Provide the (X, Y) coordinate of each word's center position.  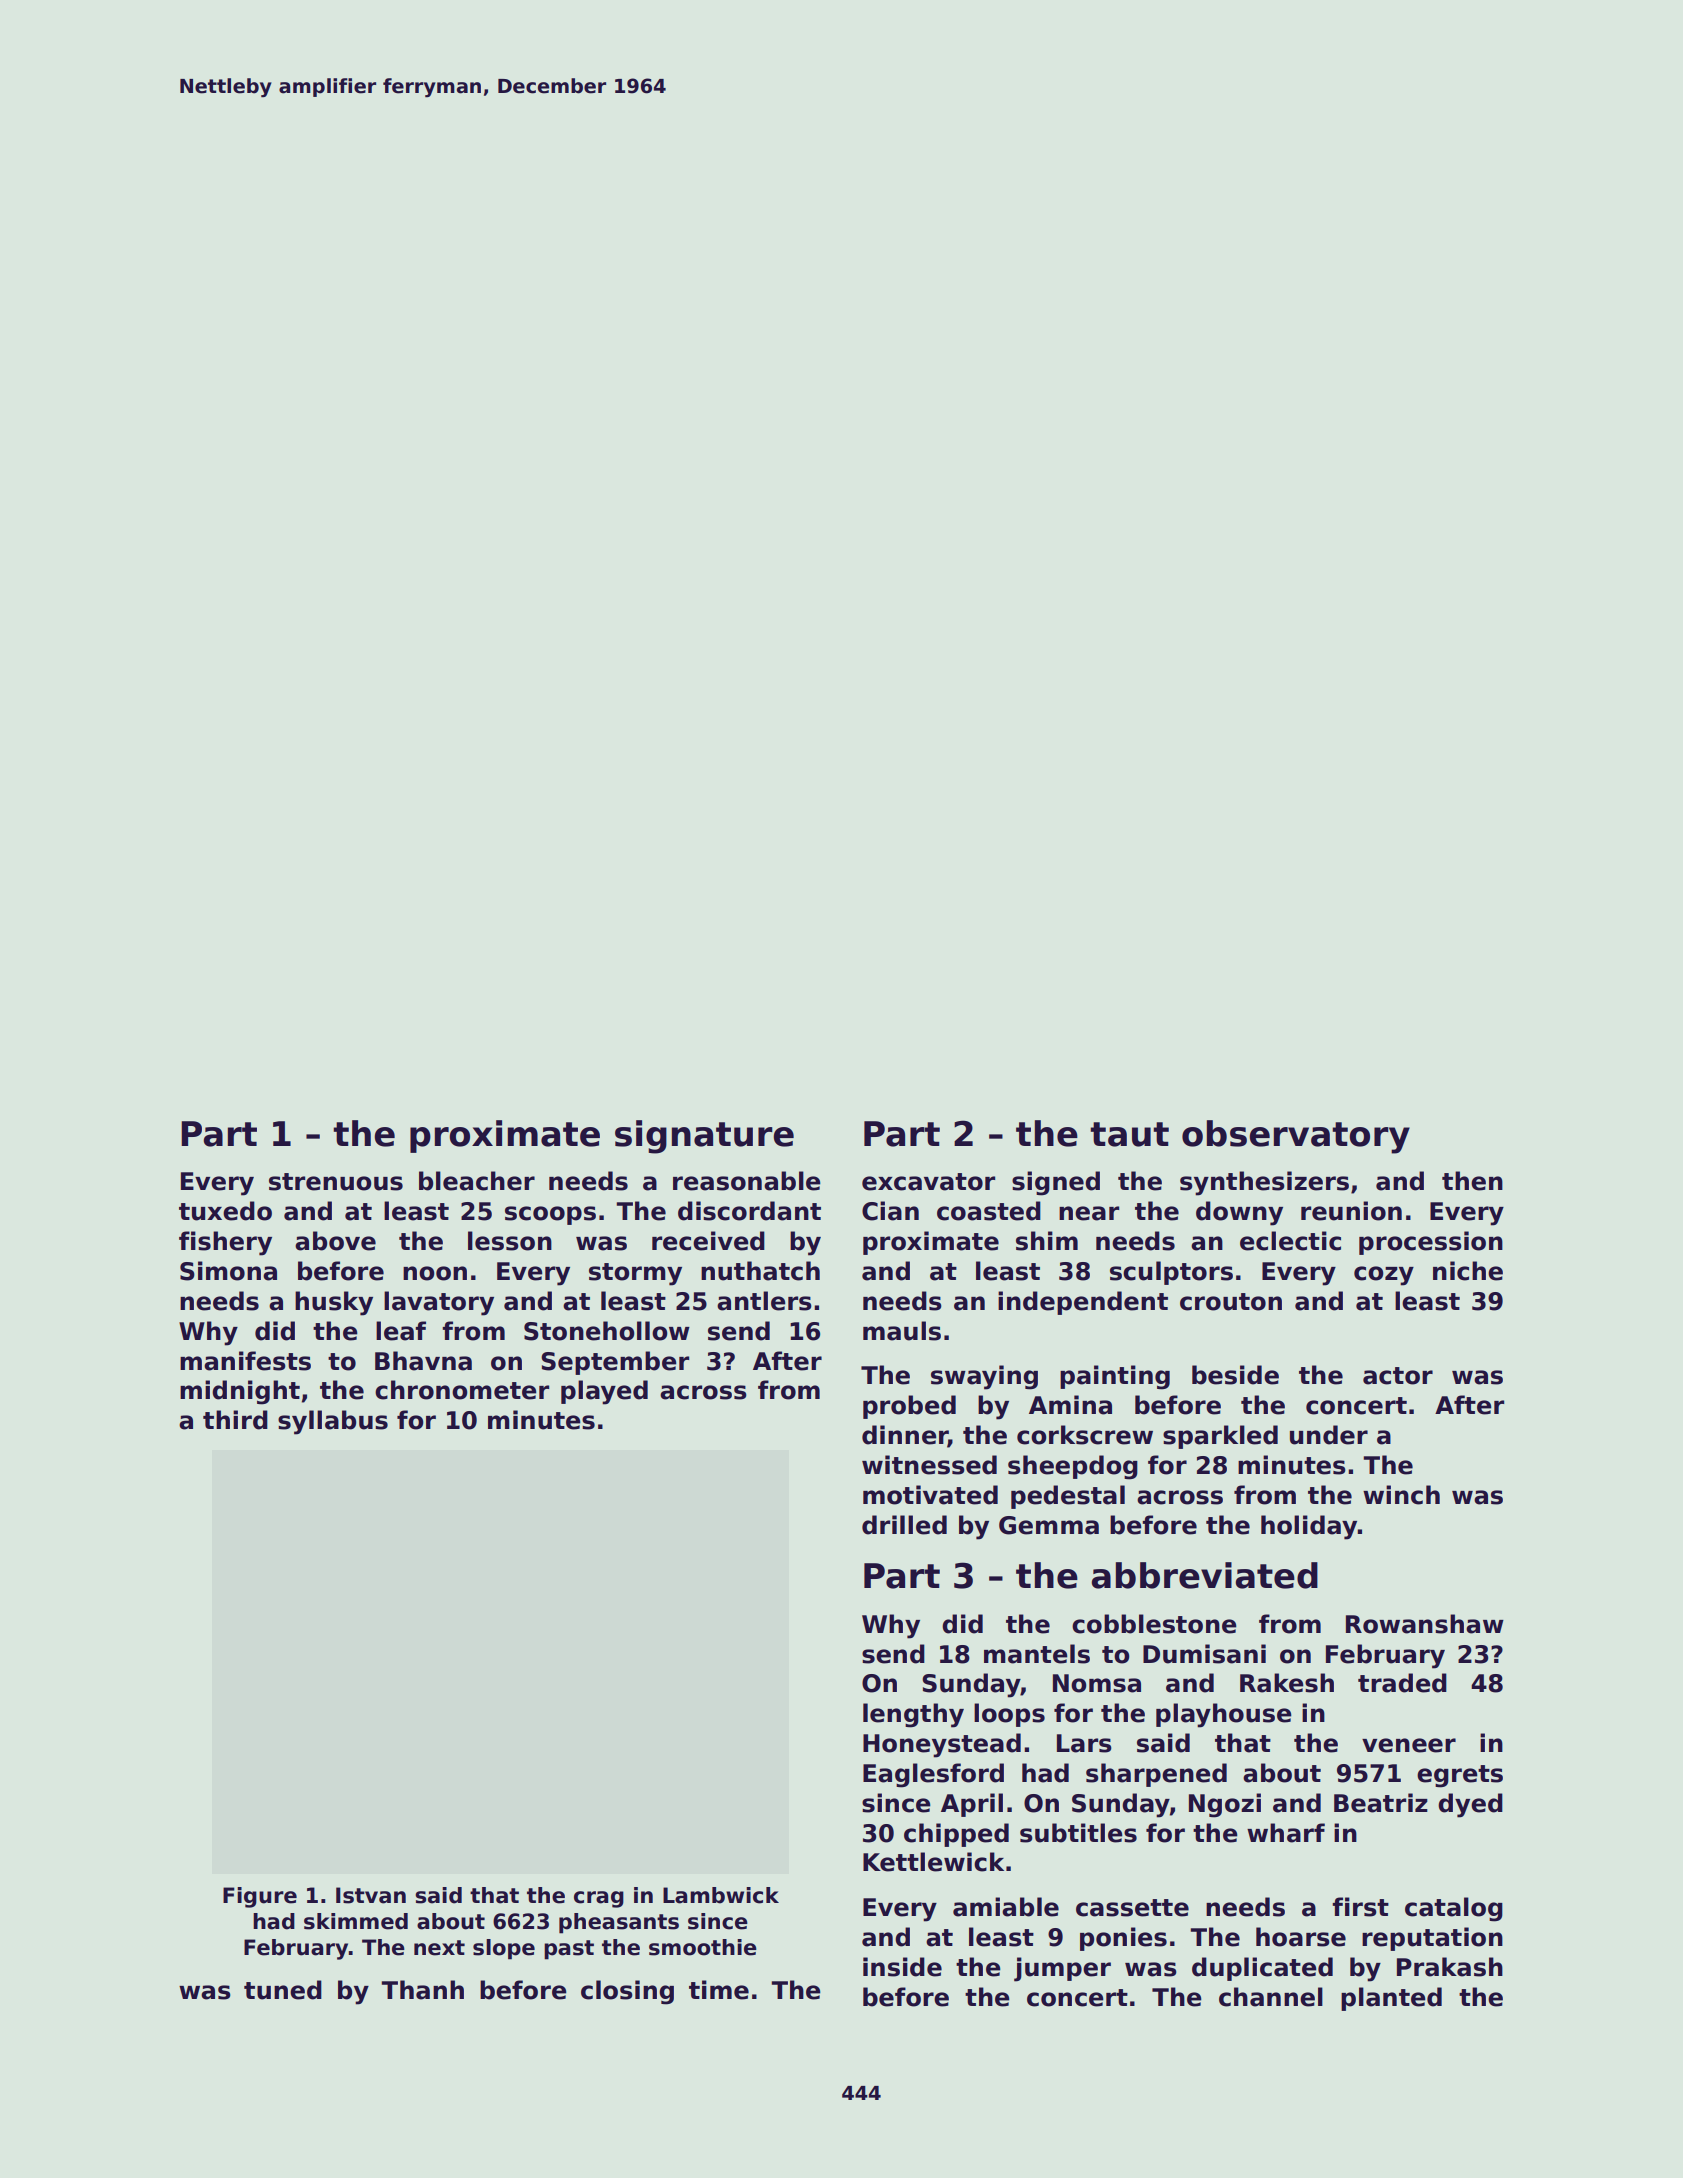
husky (334, 1303)
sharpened (1156, 1775)
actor (1398, 1376)
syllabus (333, 1422)
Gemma (1049, 1525)
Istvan (371, 1895)
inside (902, 1967)
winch (1401, 1495)
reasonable (747, 1181)
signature (704, 1137)
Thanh (422, 1990)
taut (1129, 1134)
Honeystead (942, 1745)
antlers (764, 1301)
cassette (1132, 1908)
